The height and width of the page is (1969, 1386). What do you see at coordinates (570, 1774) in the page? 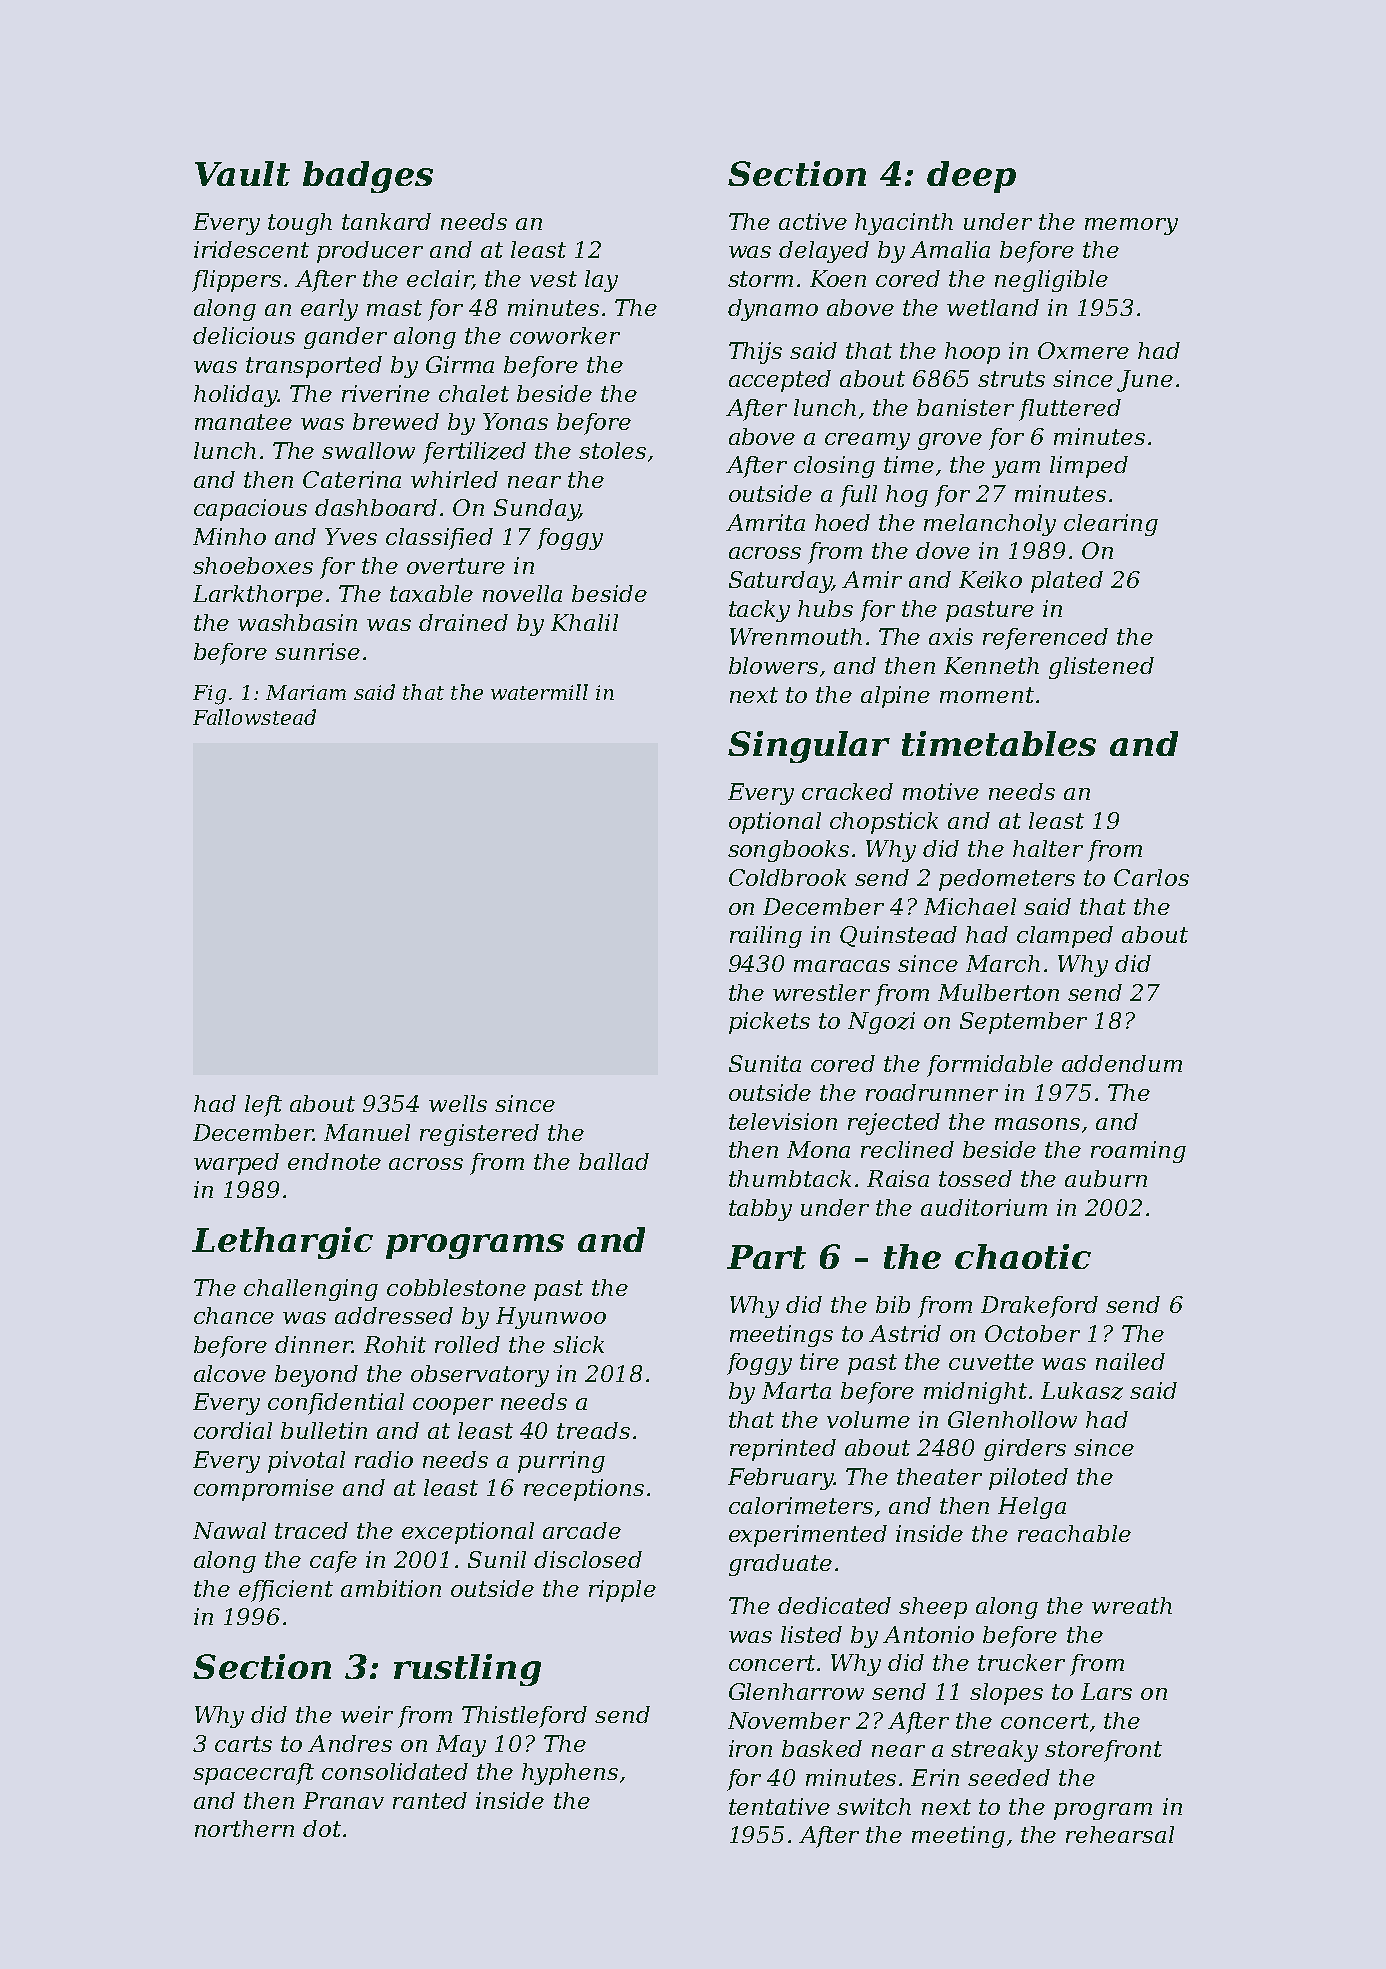
I see `hyphens` at bounding box center [570, 1774].
